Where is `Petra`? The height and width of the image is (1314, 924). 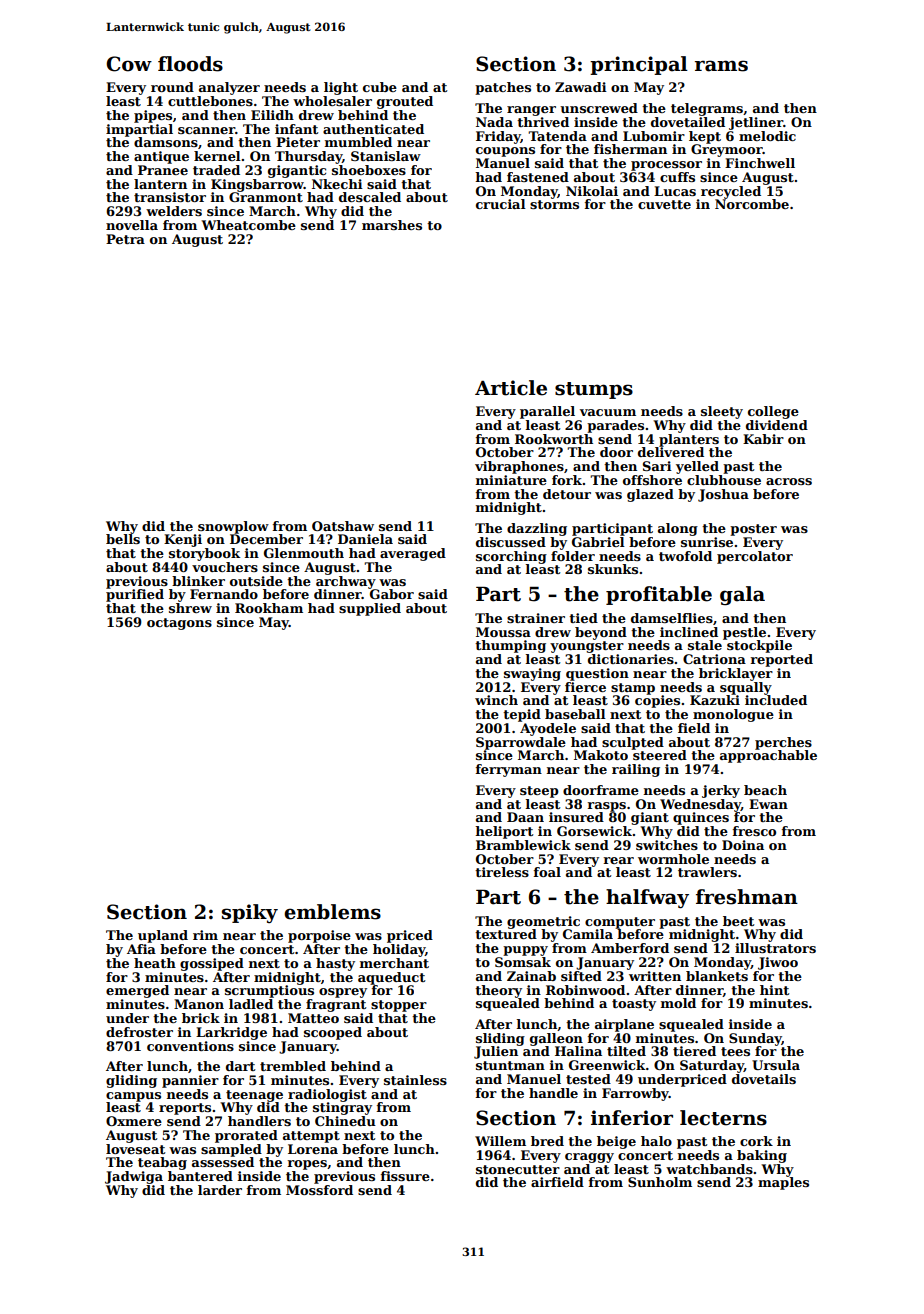
Petra is located at coordinates (125, 239).
